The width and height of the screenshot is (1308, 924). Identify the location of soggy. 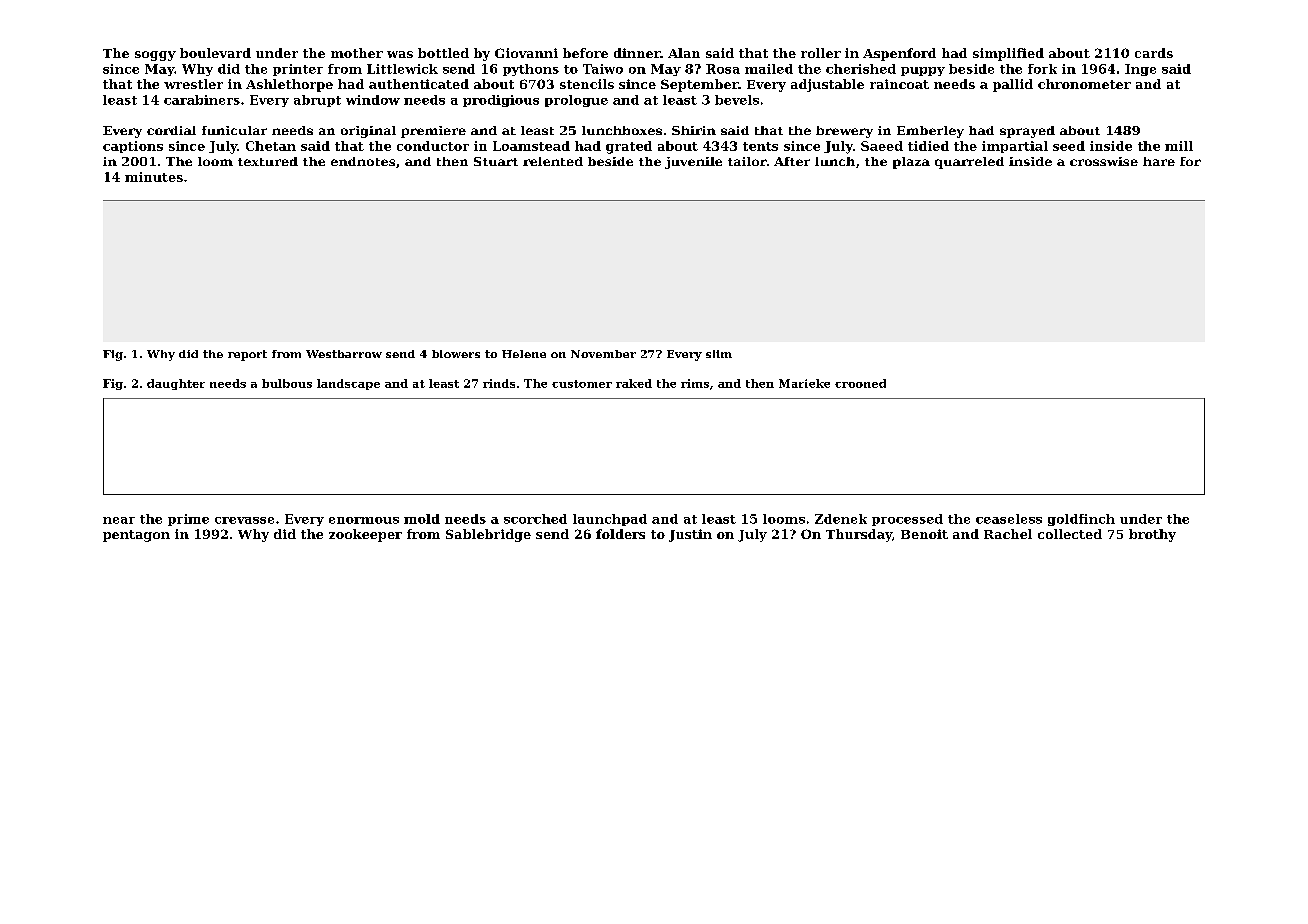
(155, 56).
